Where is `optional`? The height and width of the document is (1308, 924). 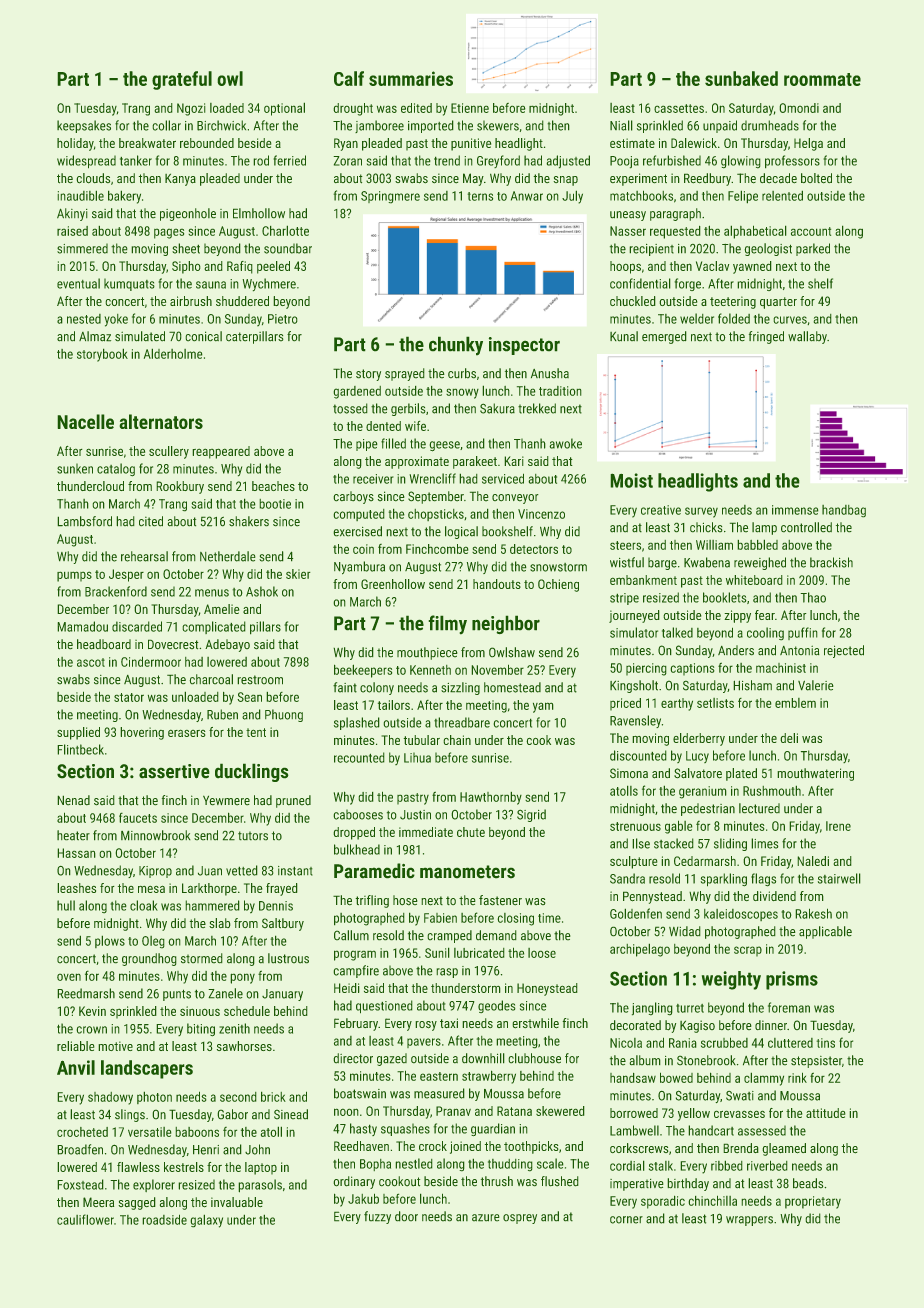 optional is located at coordinates (284, 109).
